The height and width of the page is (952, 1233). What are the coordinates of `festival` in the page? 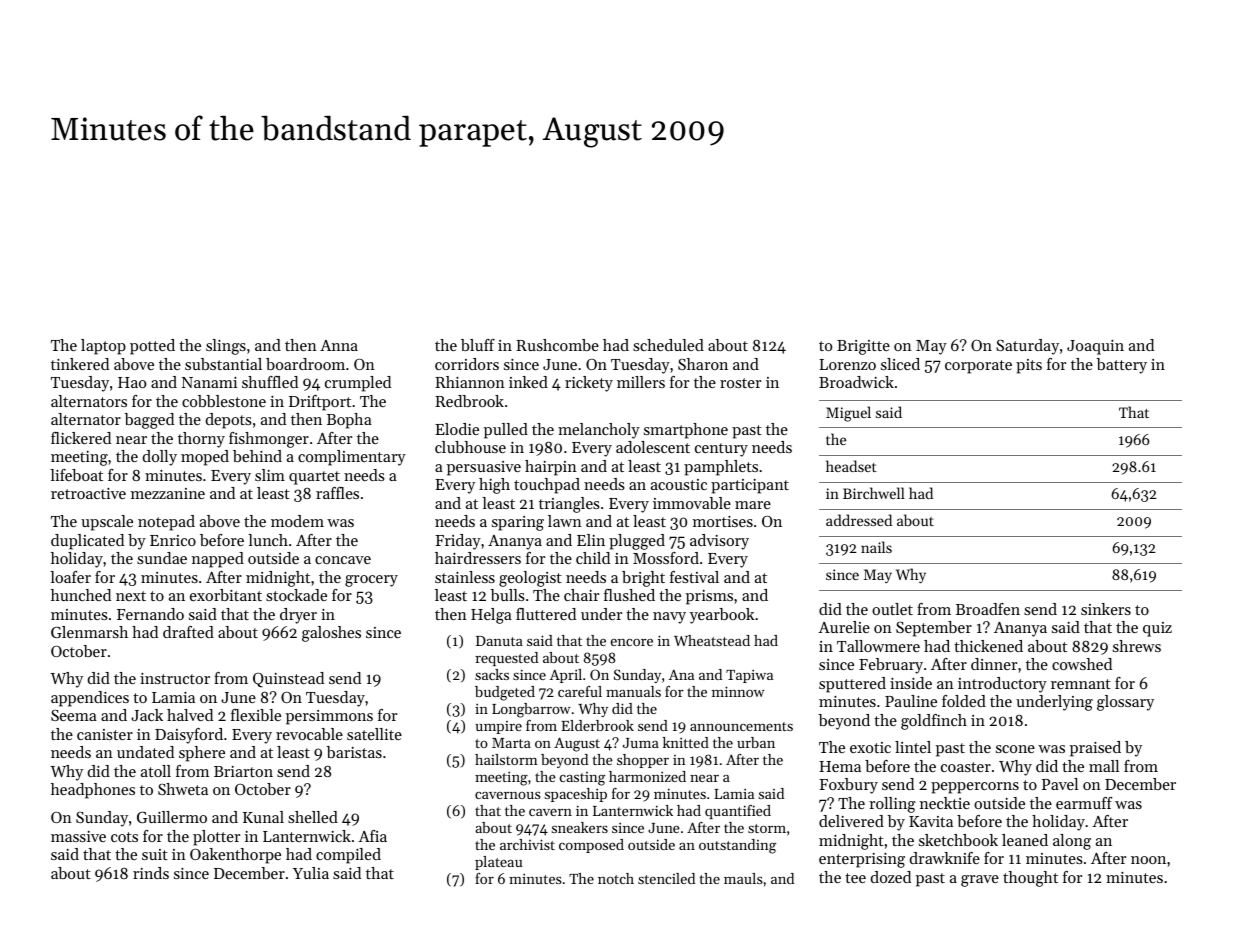 It's located at (694, 577).
